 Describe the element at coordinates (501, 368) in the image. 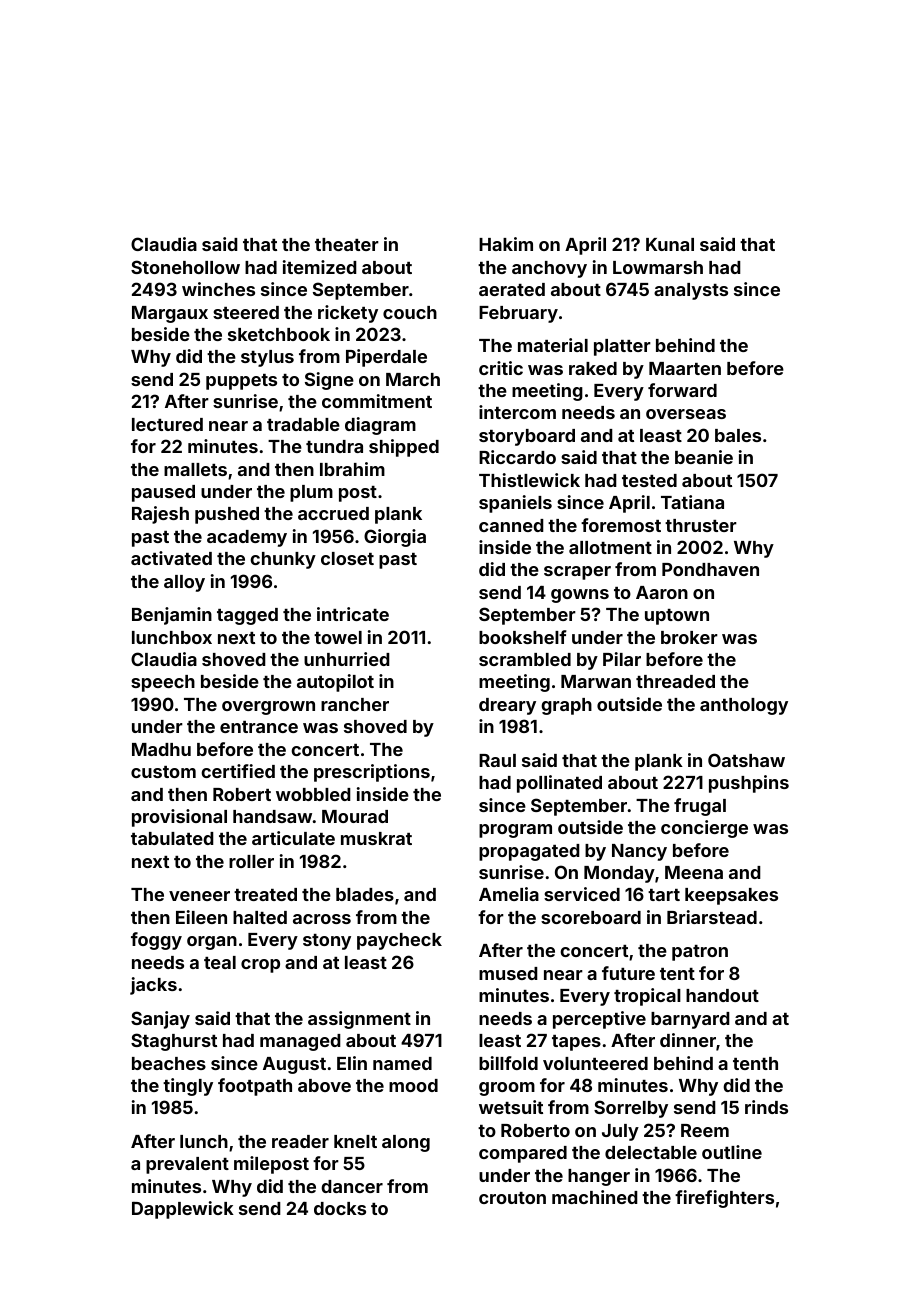

I see `critic` at that location.
